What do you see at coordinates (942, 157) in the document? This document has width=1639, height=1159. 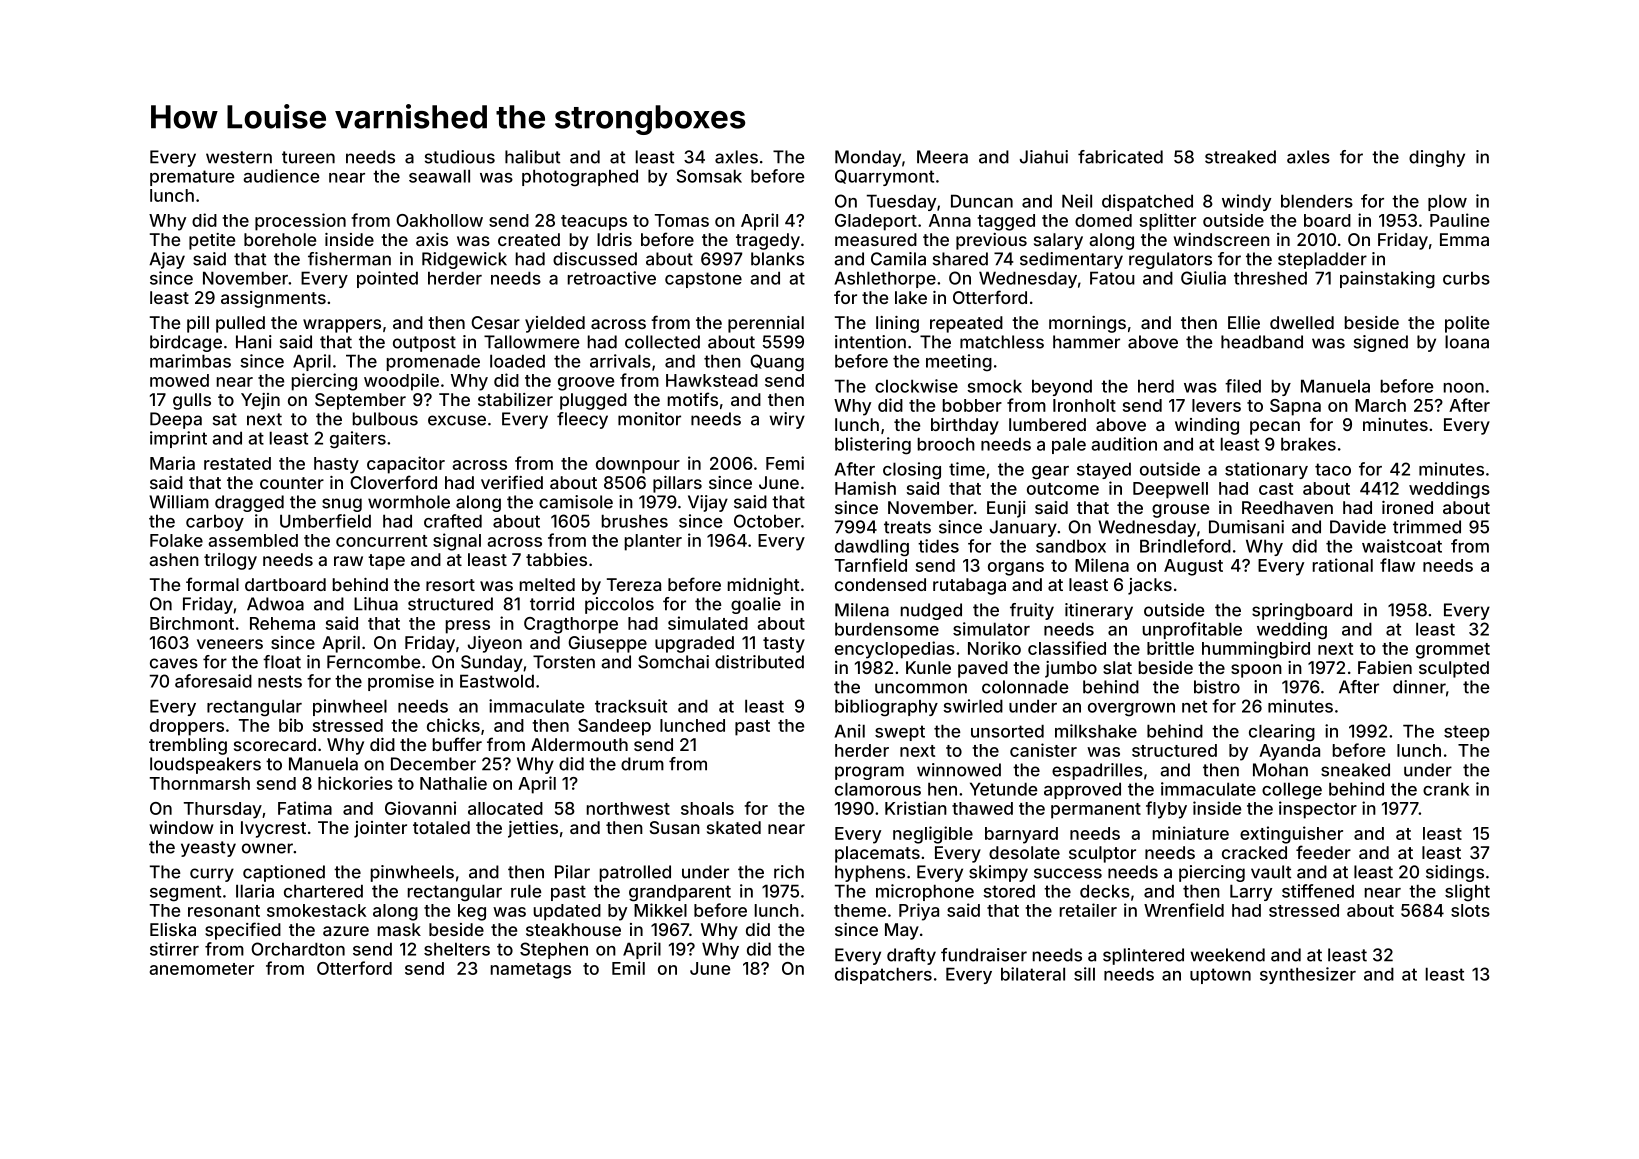 I see `Meera` at bounding box center [942, 157].
